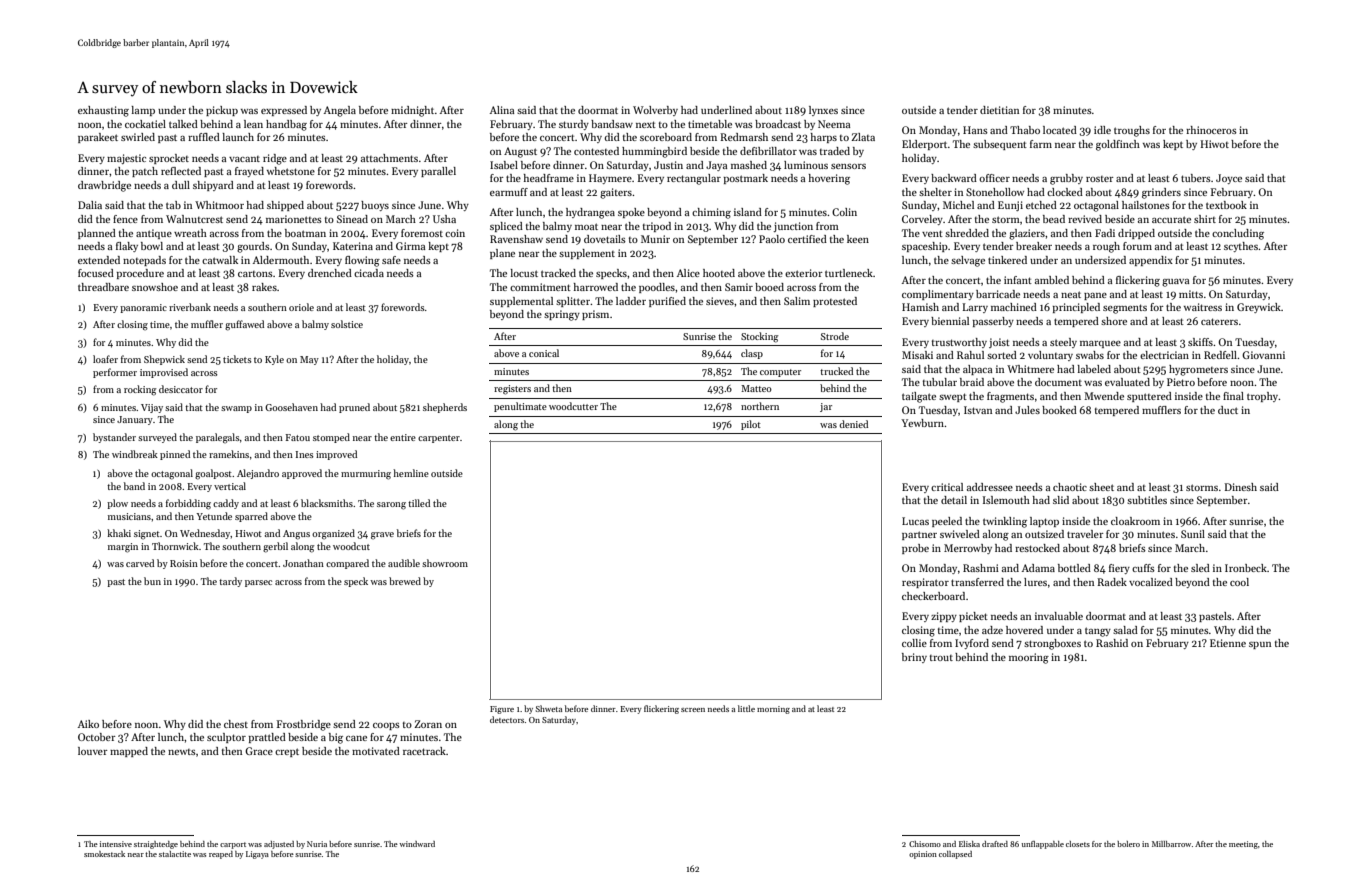 The height and width of the page is (887, 1372). I want to click on Zlata, so click(863, 137).
